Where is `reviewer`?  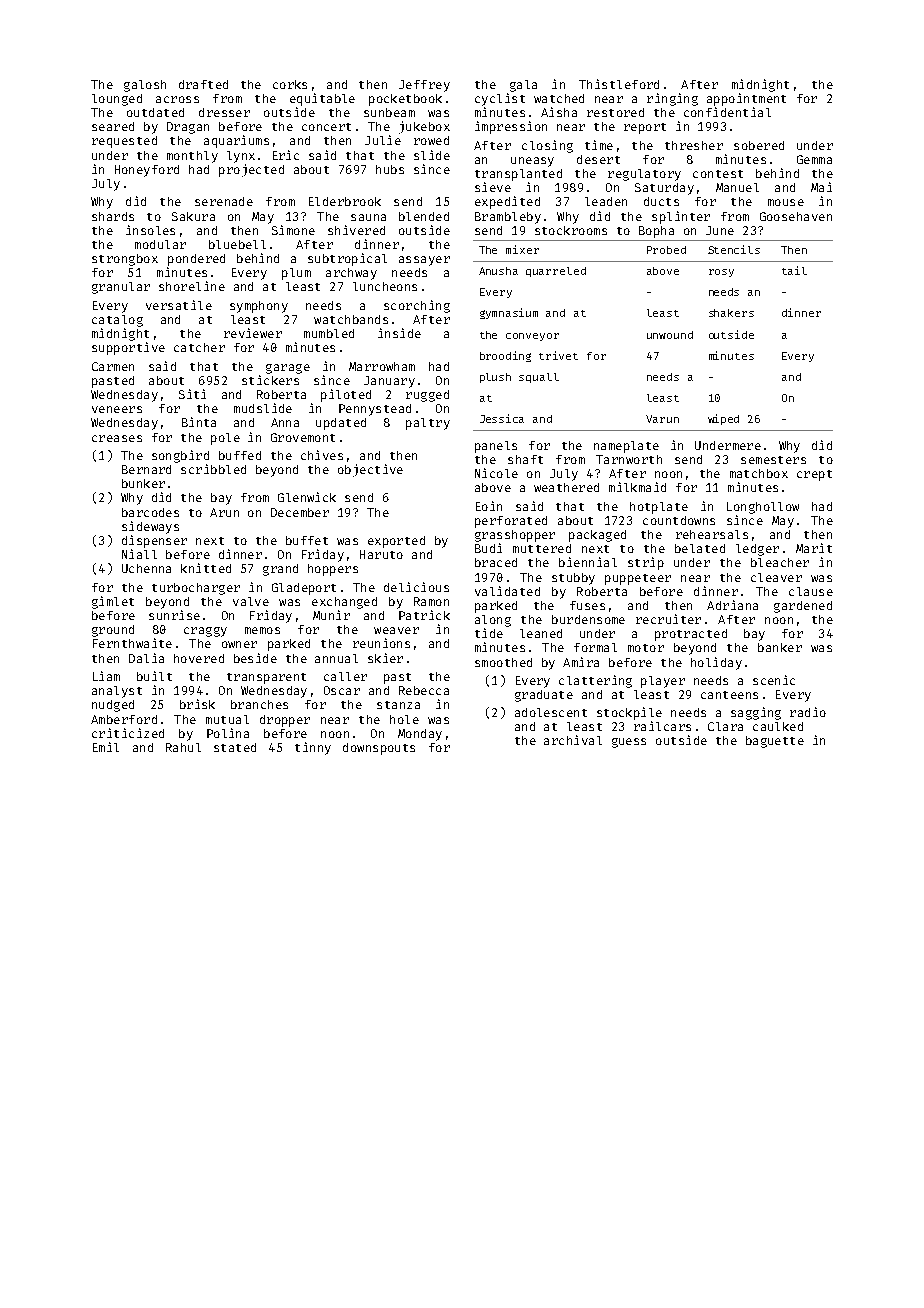
reviewer is located at coordinates (253, 333).
